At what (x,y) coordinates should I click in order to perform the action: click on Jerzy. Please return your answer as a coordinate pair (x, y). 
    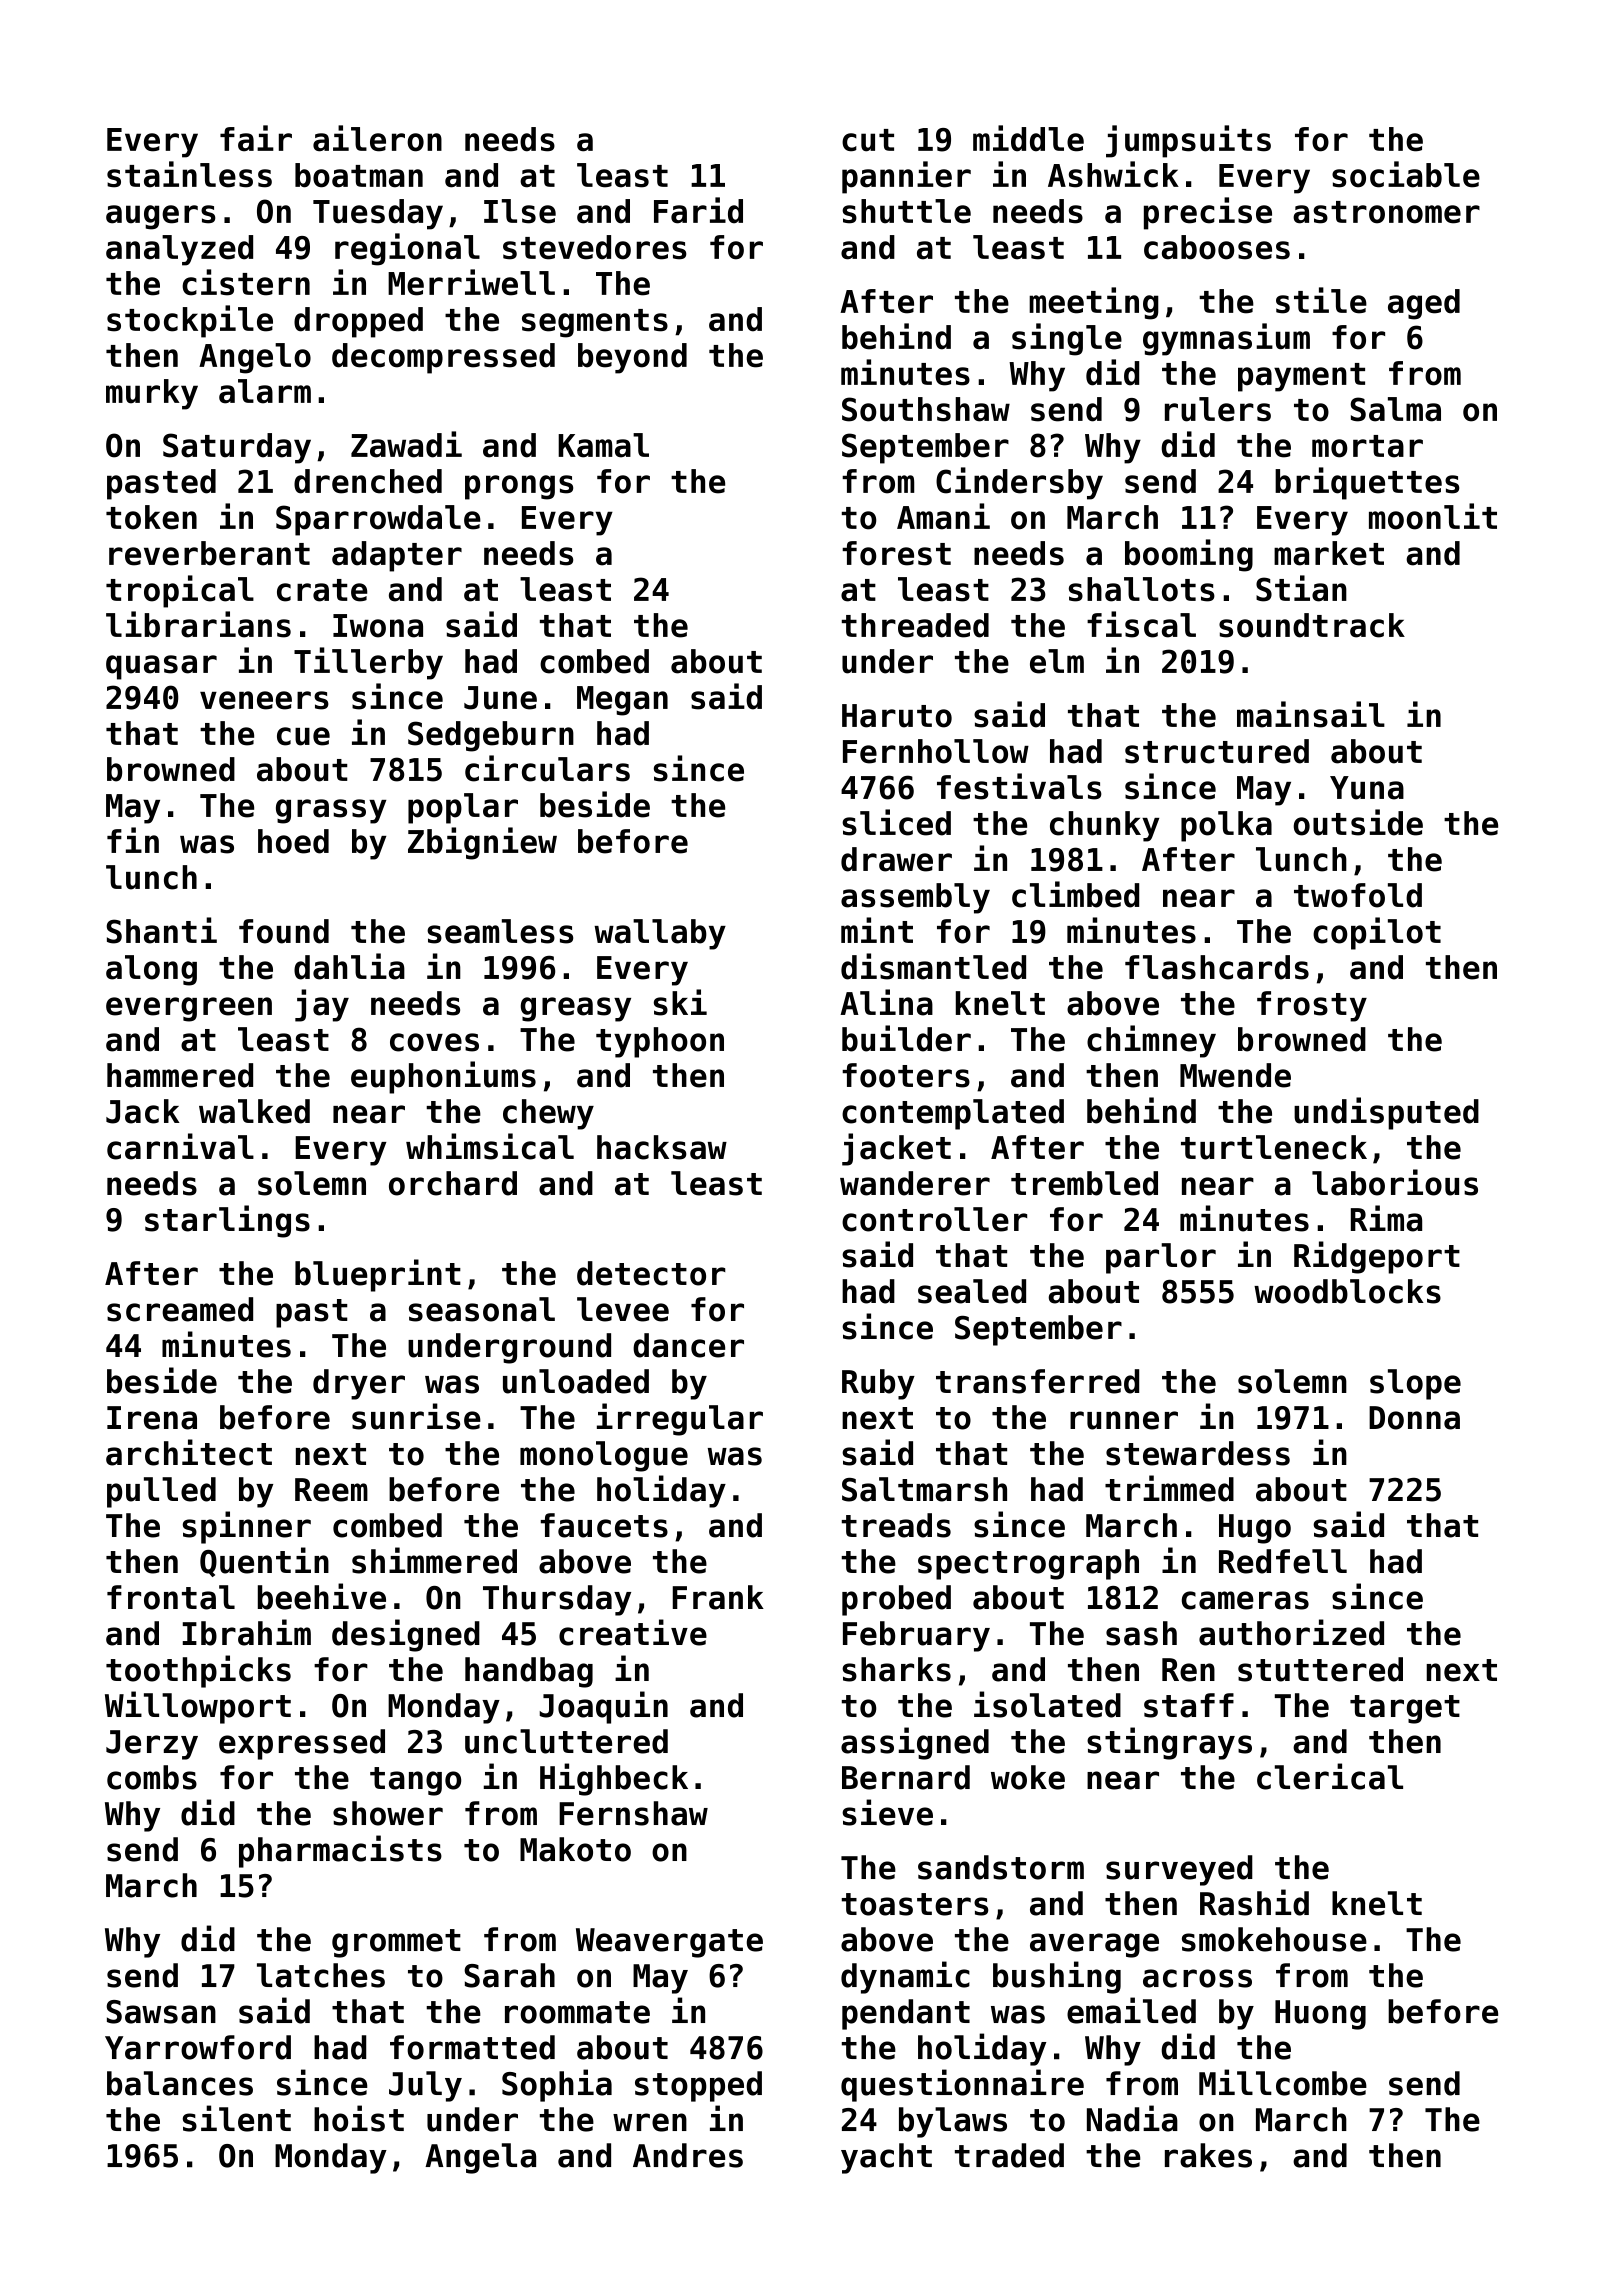
    Looking at the image, I should click on (152, 1745).
